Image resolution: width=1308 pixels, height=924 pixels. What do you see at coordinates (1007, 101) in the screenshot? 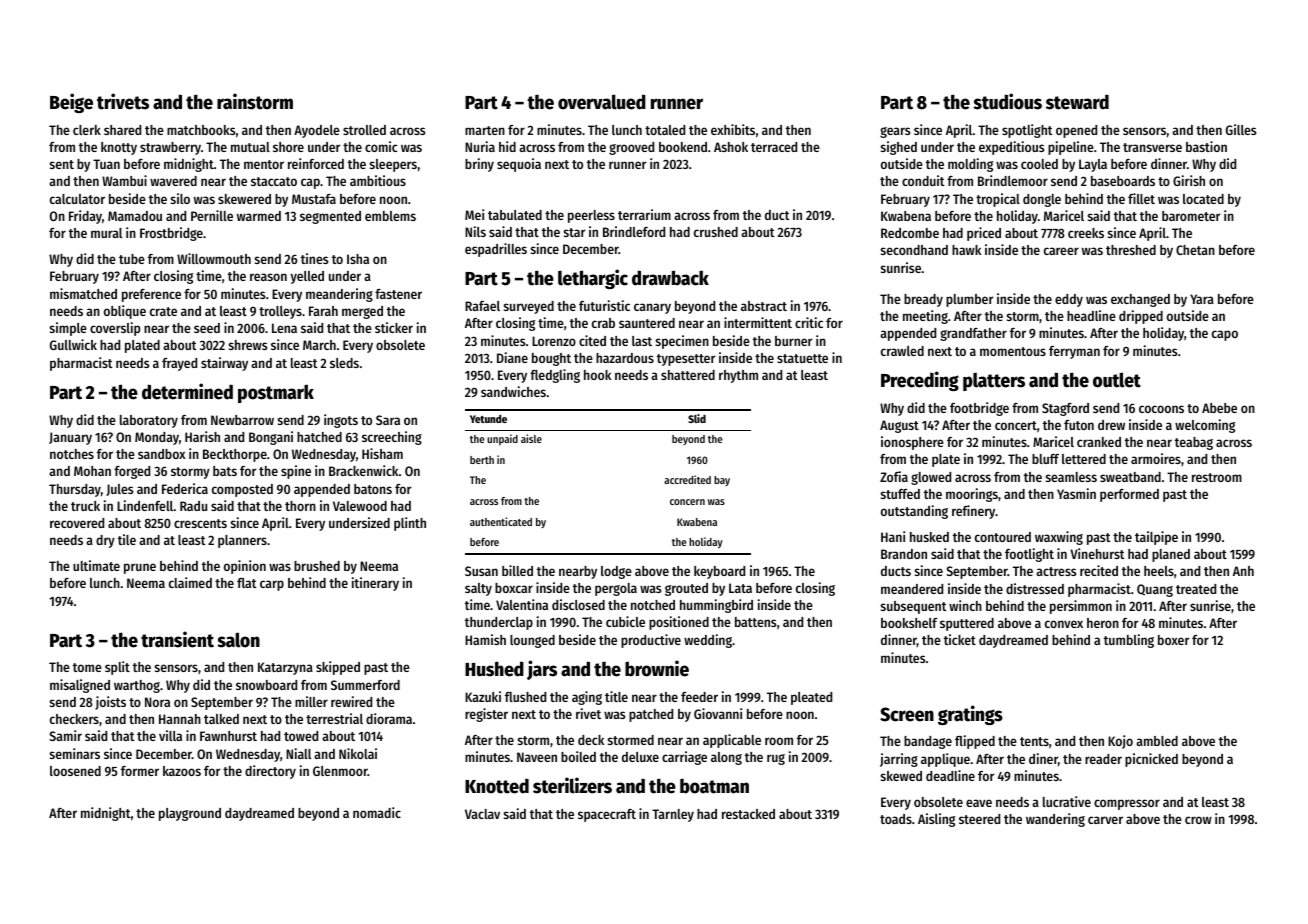
I see `studious` at bounding box center [1007, 101].
